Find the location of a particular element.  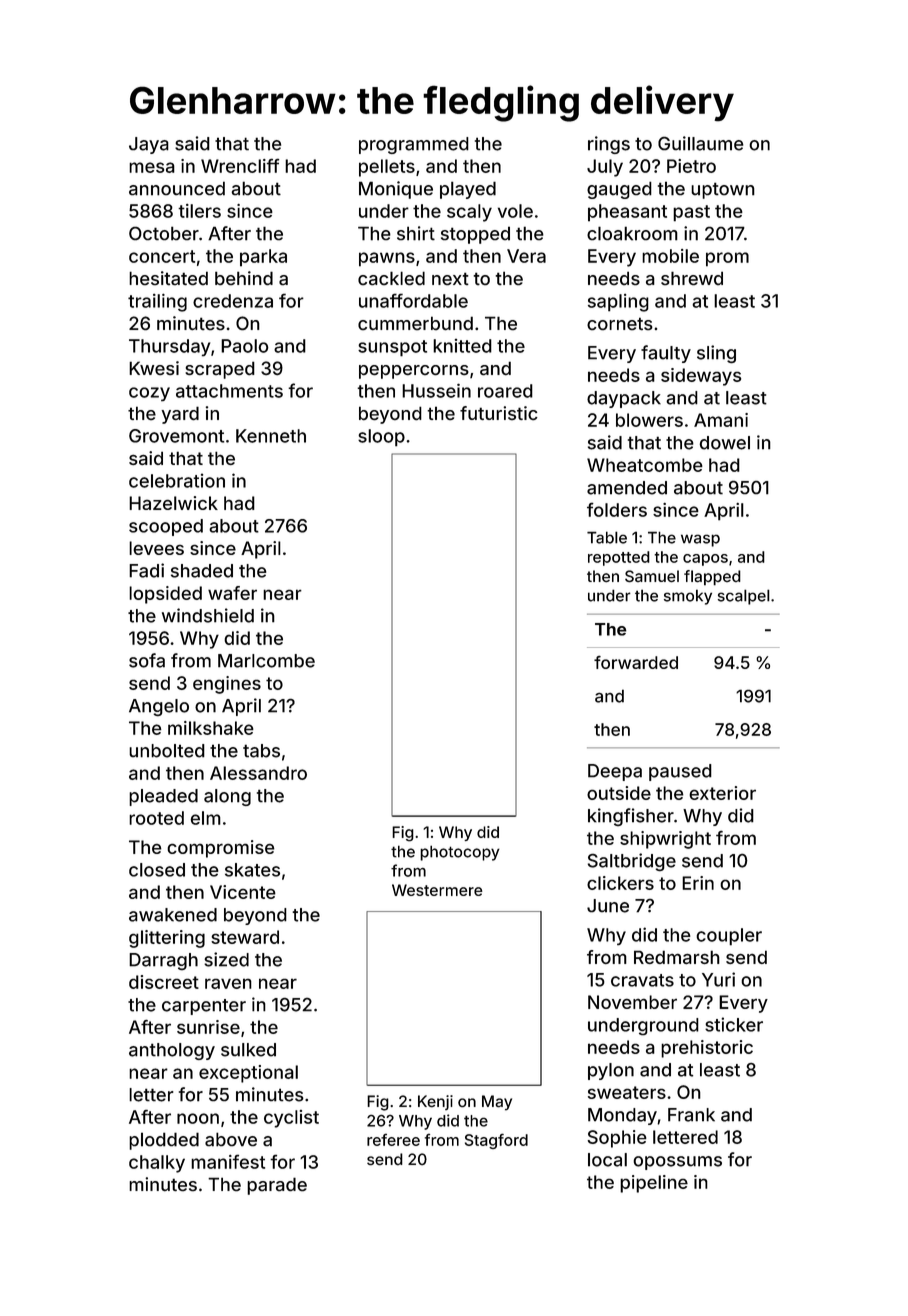

chalky is located at coordinates (157, 1164).
